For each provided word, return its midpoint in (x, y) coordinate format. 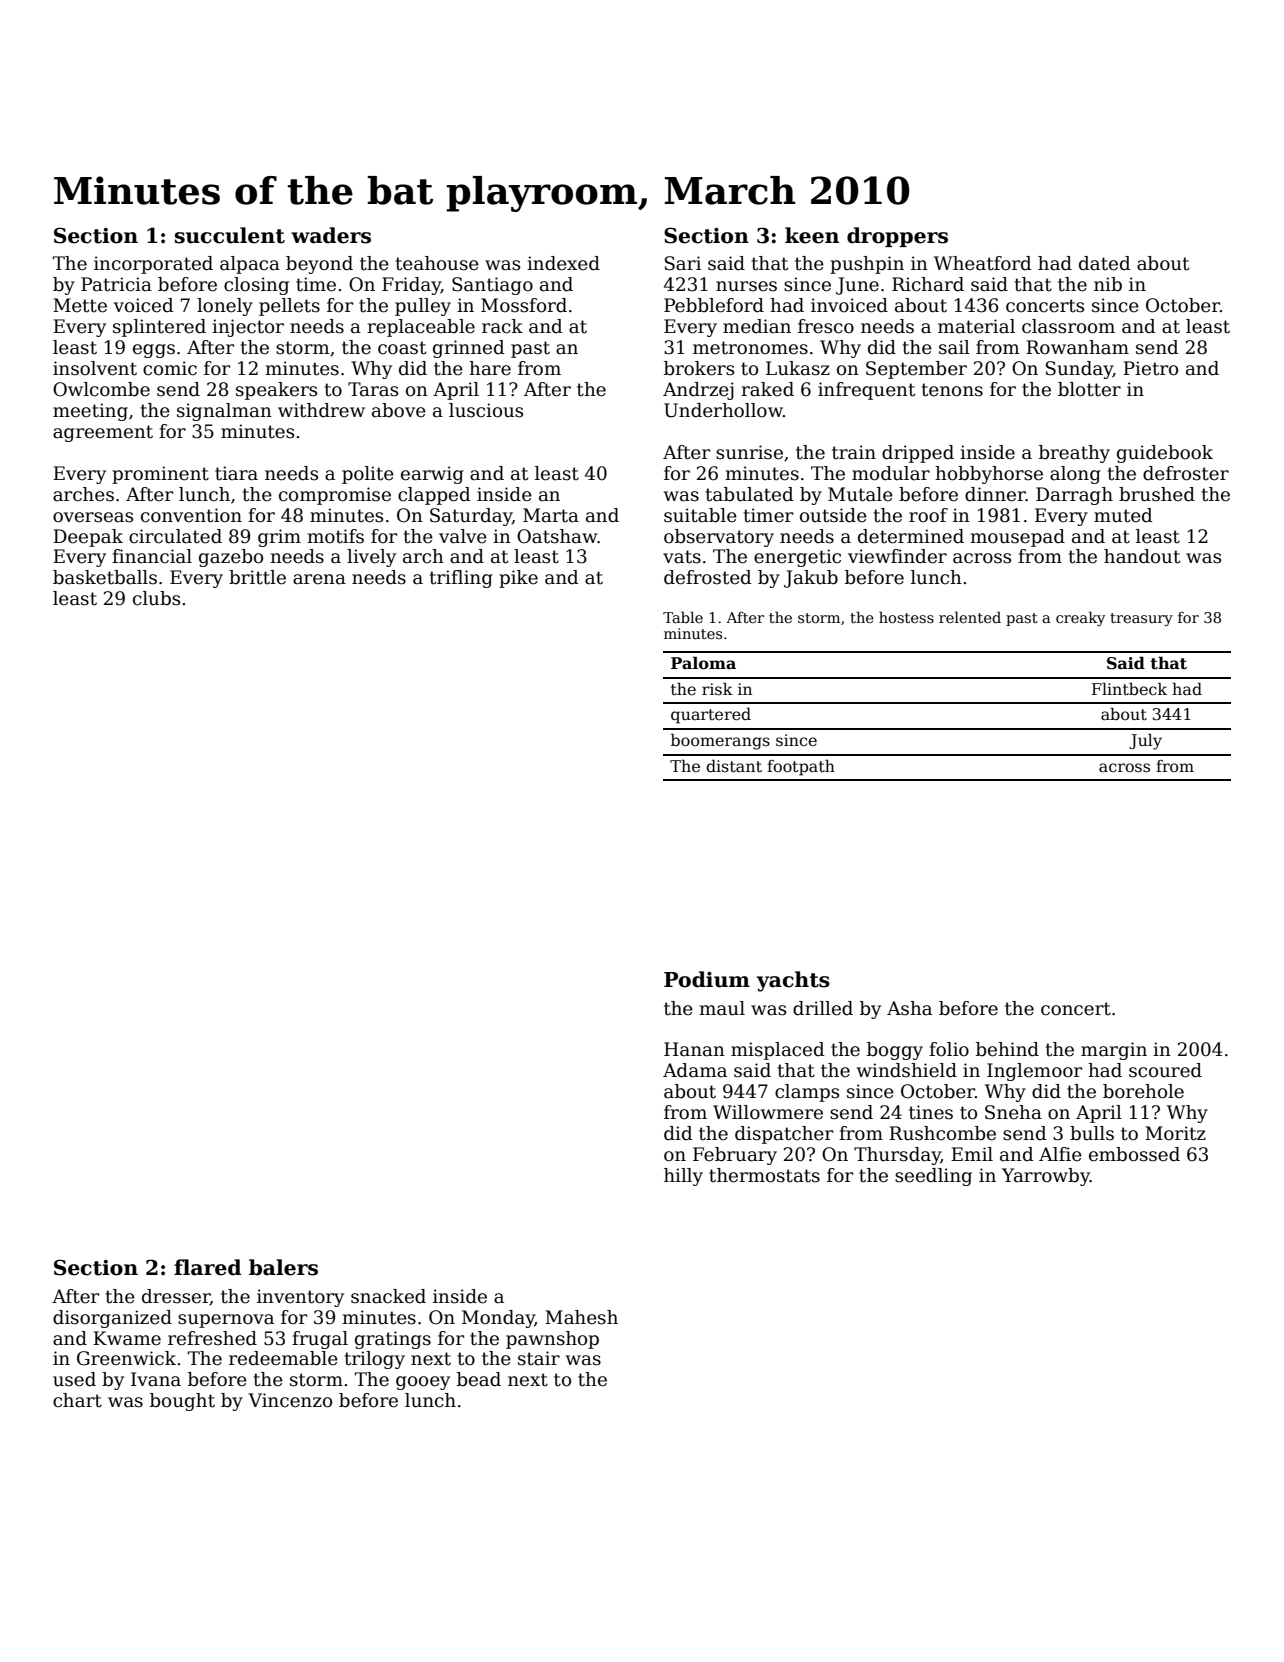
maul (722, 1008)
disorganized (112, 1319)
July (1145, 741)
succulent (230, 235)
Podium (707, 979)
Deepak (88, 538)
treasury (1141, 619)
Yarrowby (1046, 1177)
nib (1108, 284)
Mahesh (581, 1317)
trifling (461, 579)
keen (812, 235)
